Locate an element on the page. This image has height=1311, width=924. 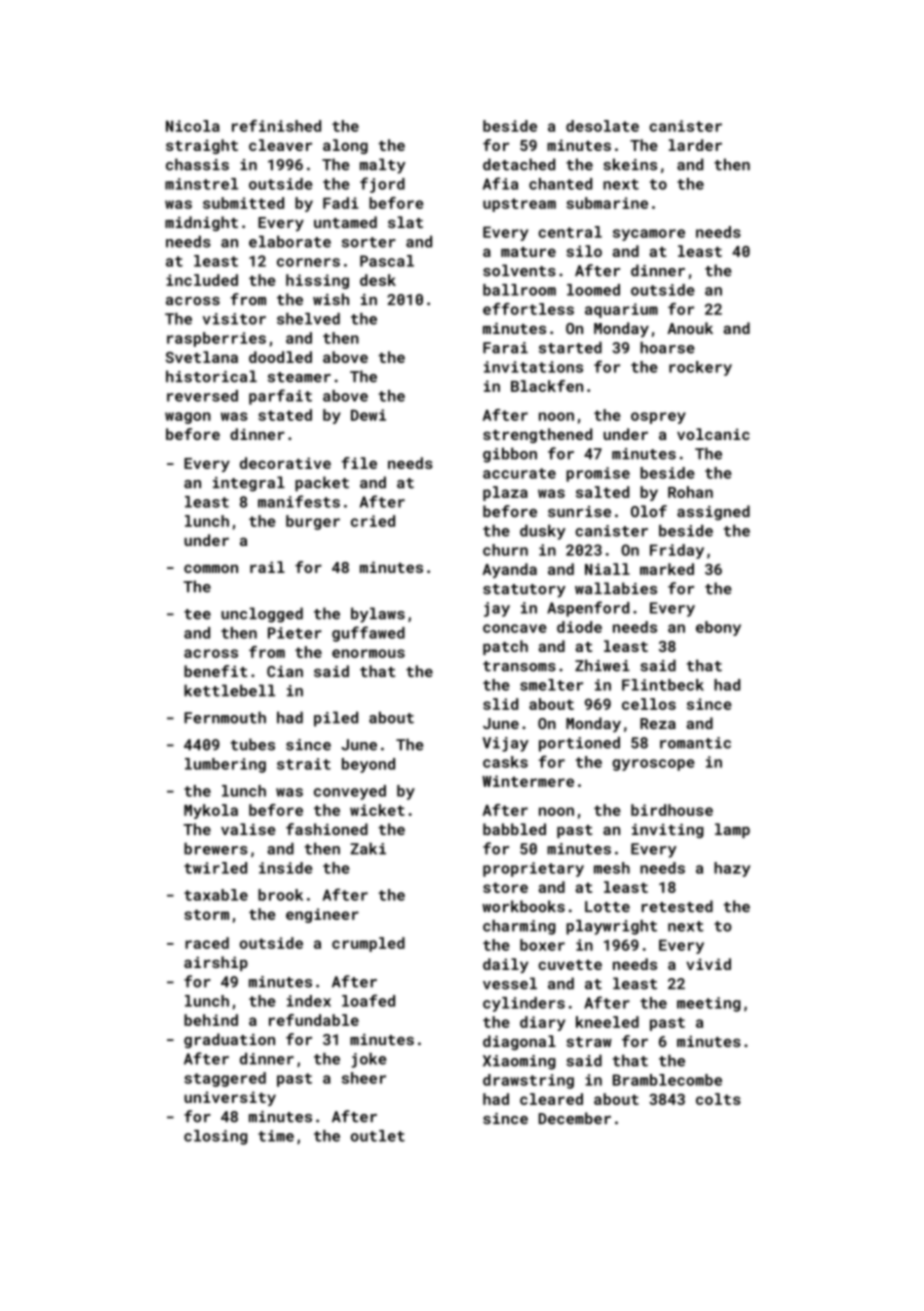
babbled is located at coordinates (514, 829).
